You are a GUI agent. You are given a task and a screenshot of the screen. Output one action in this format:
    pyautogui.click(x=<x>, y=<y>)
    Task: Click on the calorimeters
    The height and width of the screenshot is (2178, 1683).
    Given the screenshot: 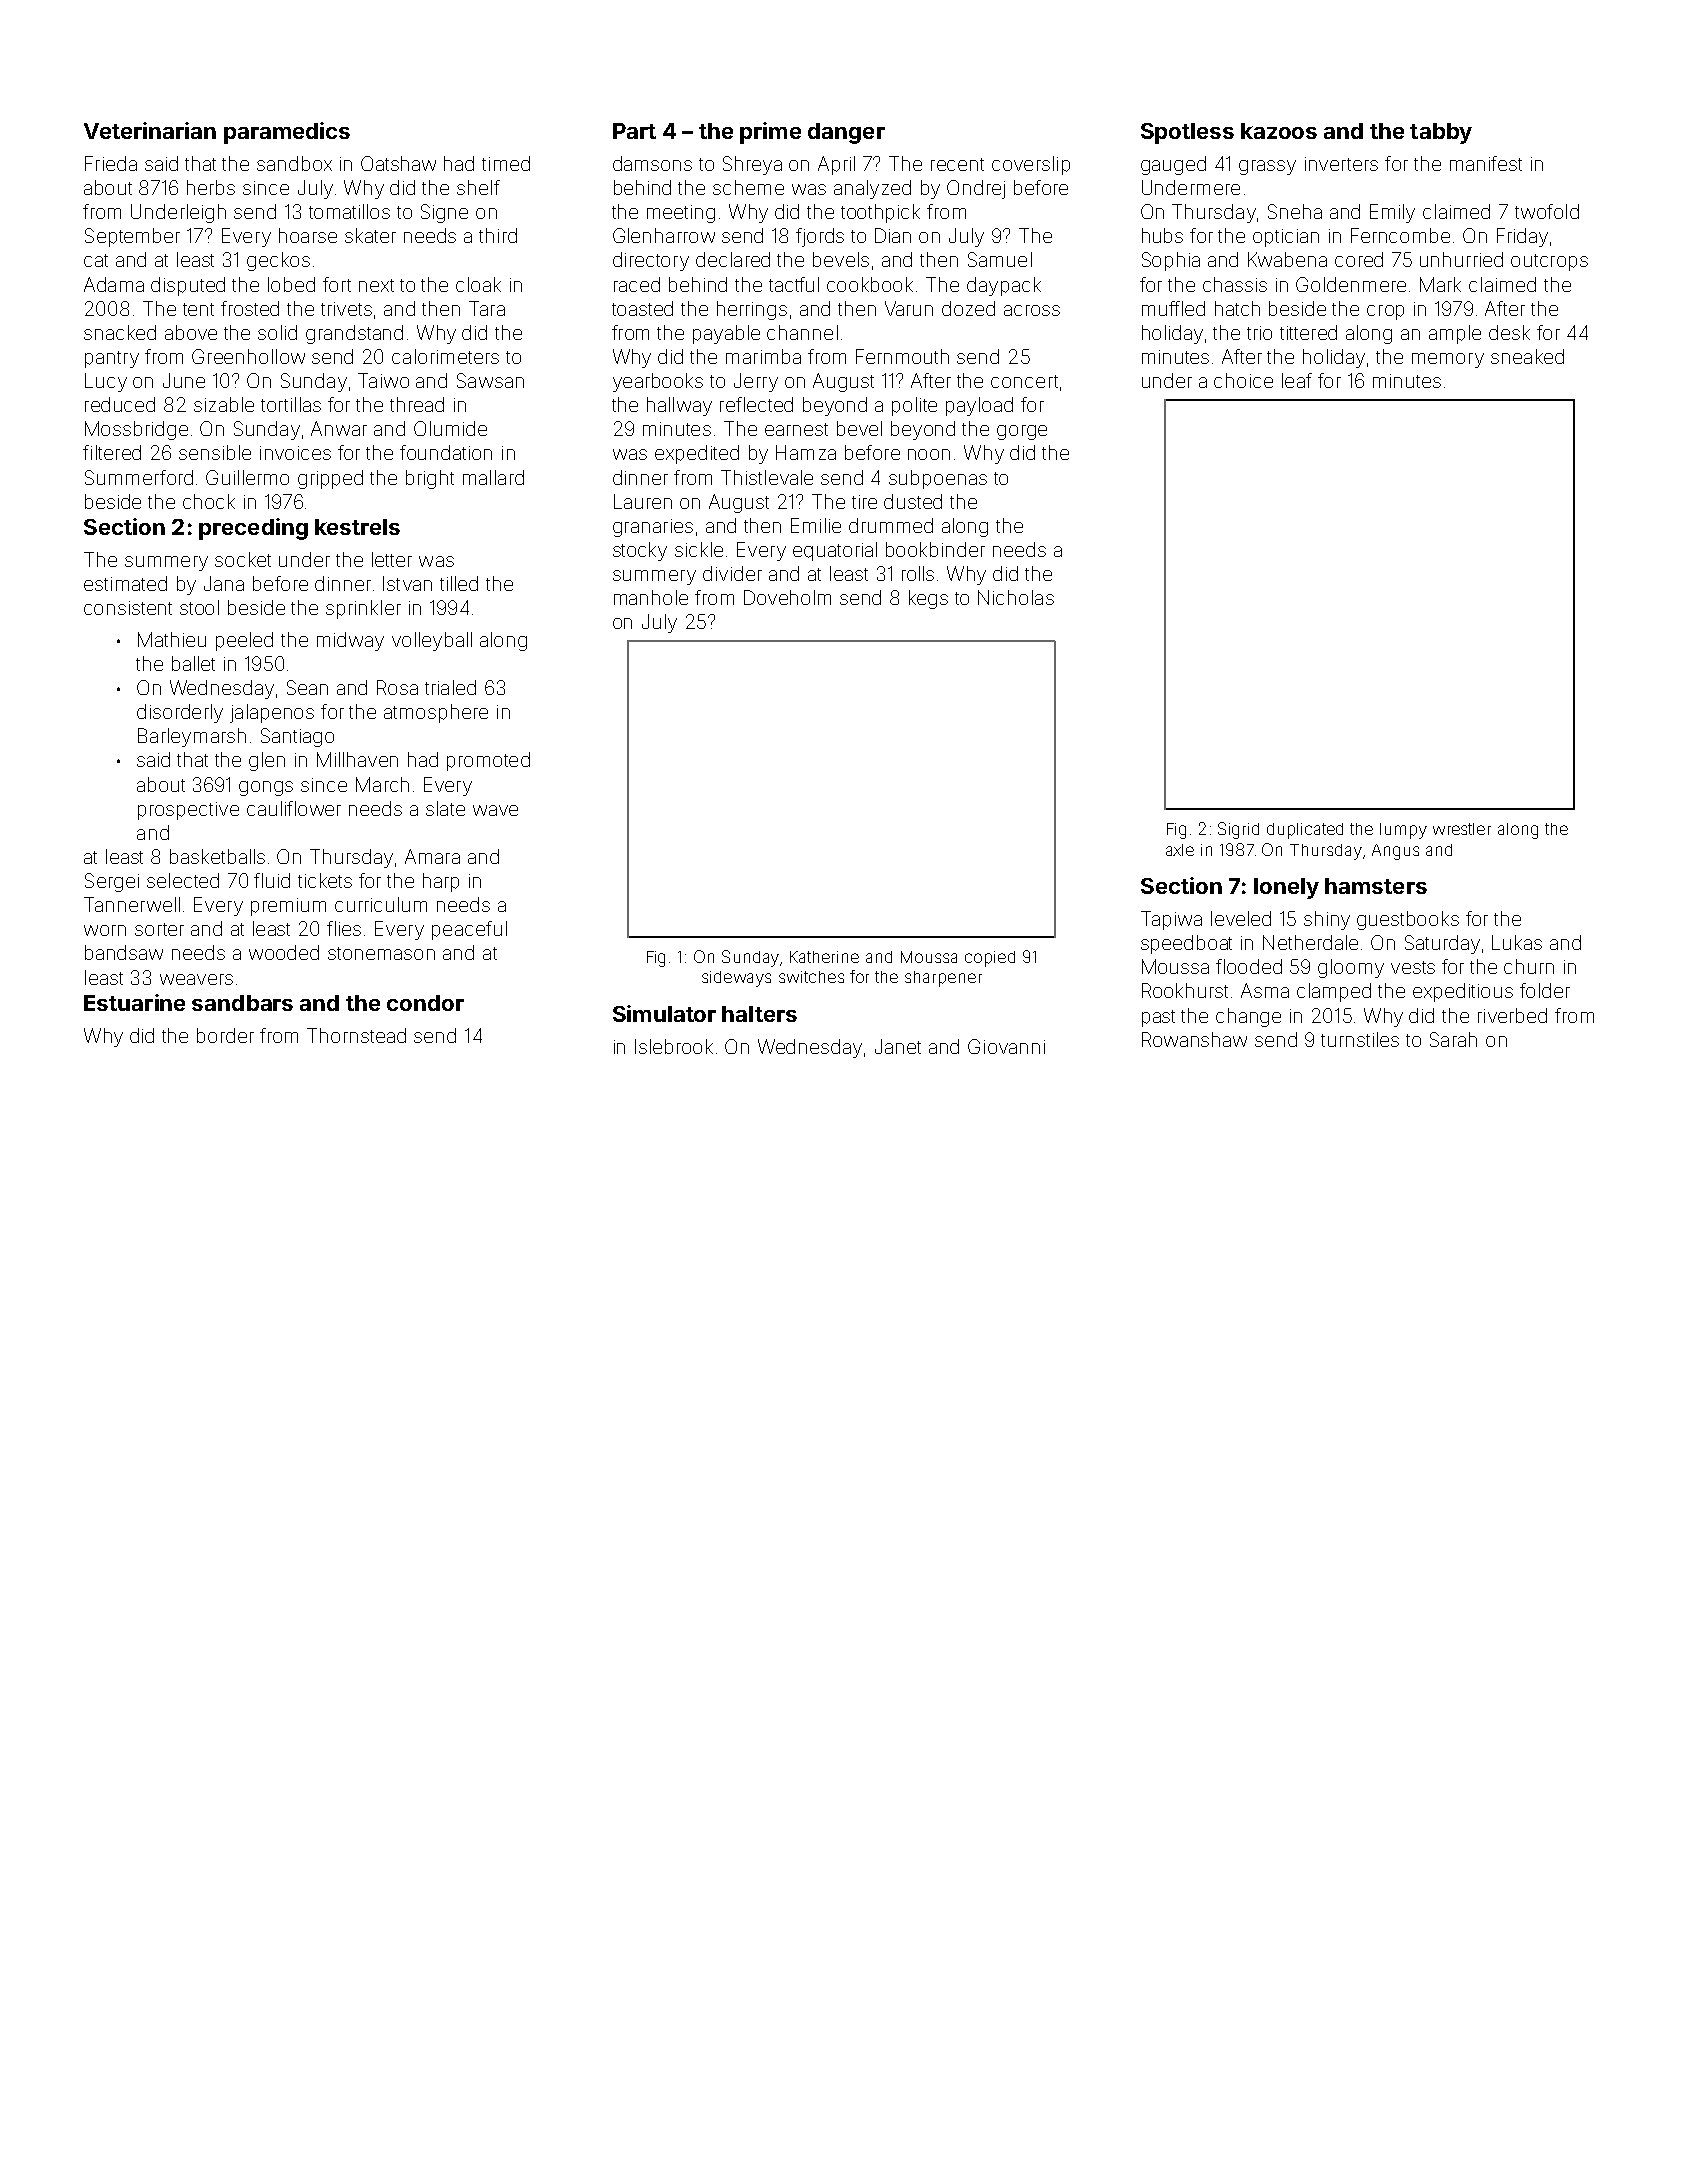 What is the action you would take?
    pyautogui.click(x=445, y=356)
